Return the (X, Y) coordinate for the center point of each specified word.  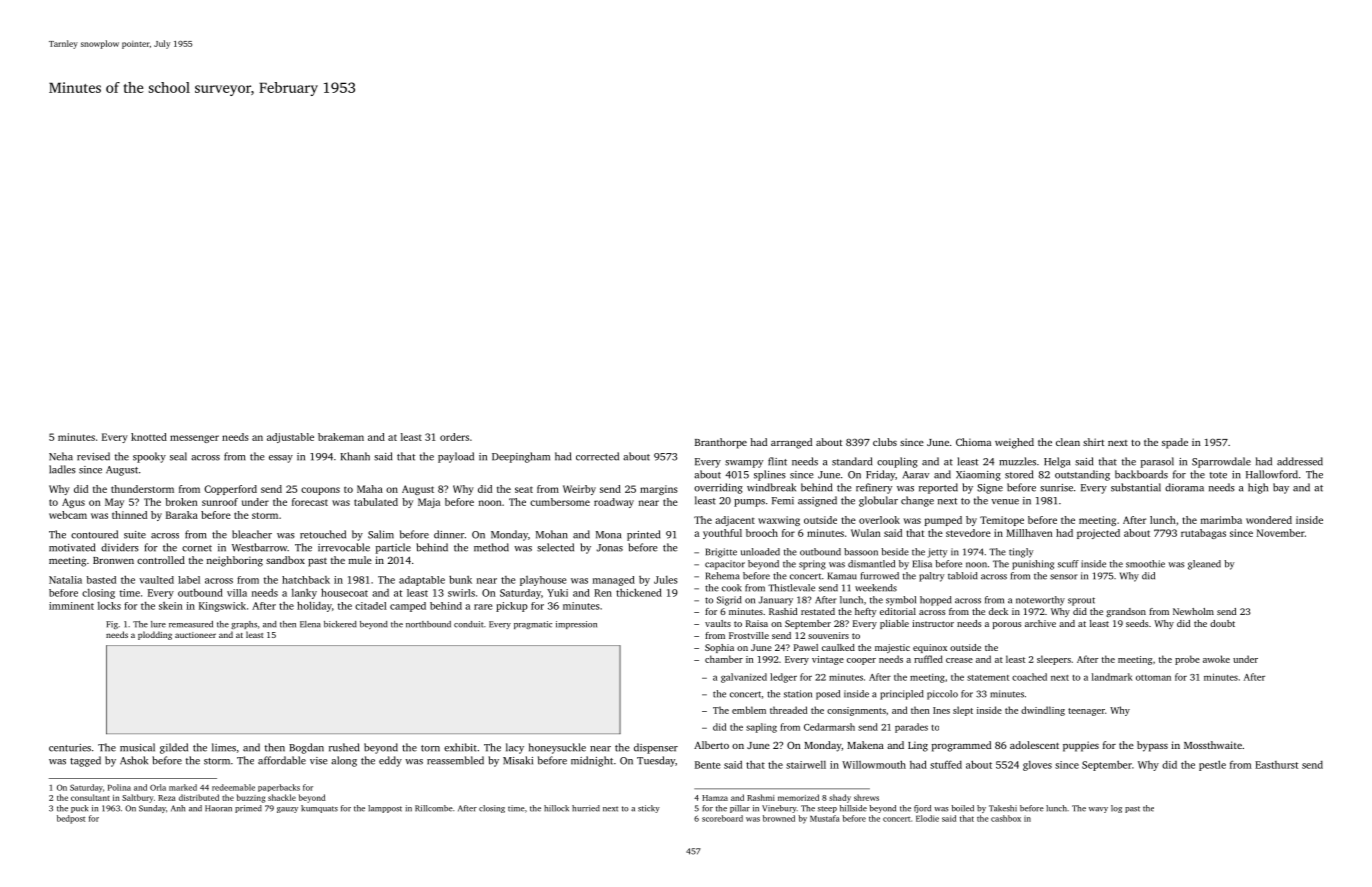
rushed (344, 747)
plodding (155, 635)
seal (178, 456)
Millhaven (1029, 533)
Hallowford (1272, 474)
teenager (1086, 712)
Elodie (927, 818)
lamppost (385, 809)
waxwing (779, 521)
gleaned (1204, 565)
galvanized (744, 678)
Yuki (557, 593)
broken (181, 502)
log (1116, 809)
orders (454, 437)
